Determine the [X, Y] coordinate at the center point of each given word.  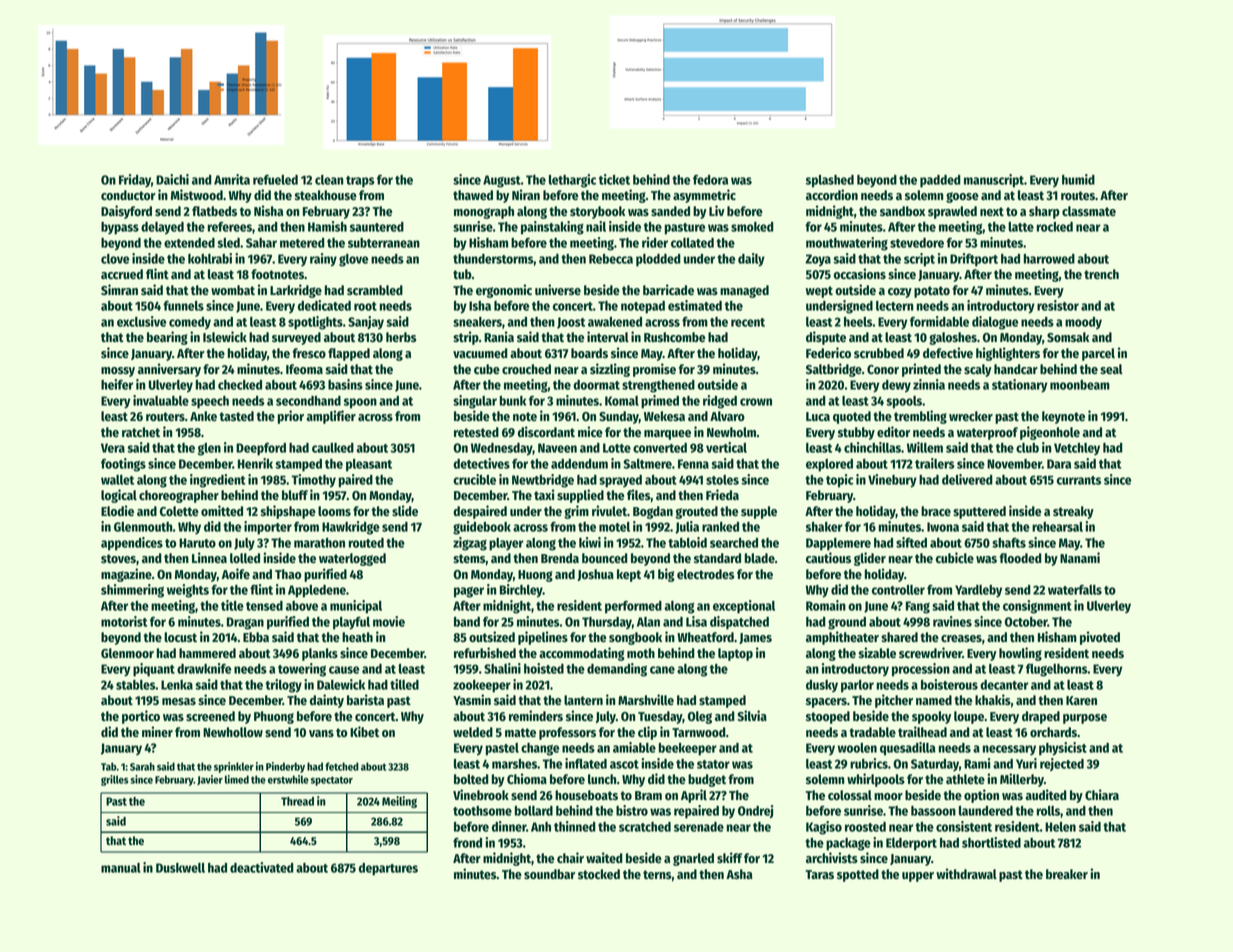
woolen [857, 748]
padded [940, 181]
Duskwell [180, 868]
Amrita [232, 179]
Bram [648, 795]
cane [662, 670]
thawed [473, 195]
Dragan [245, 623]
